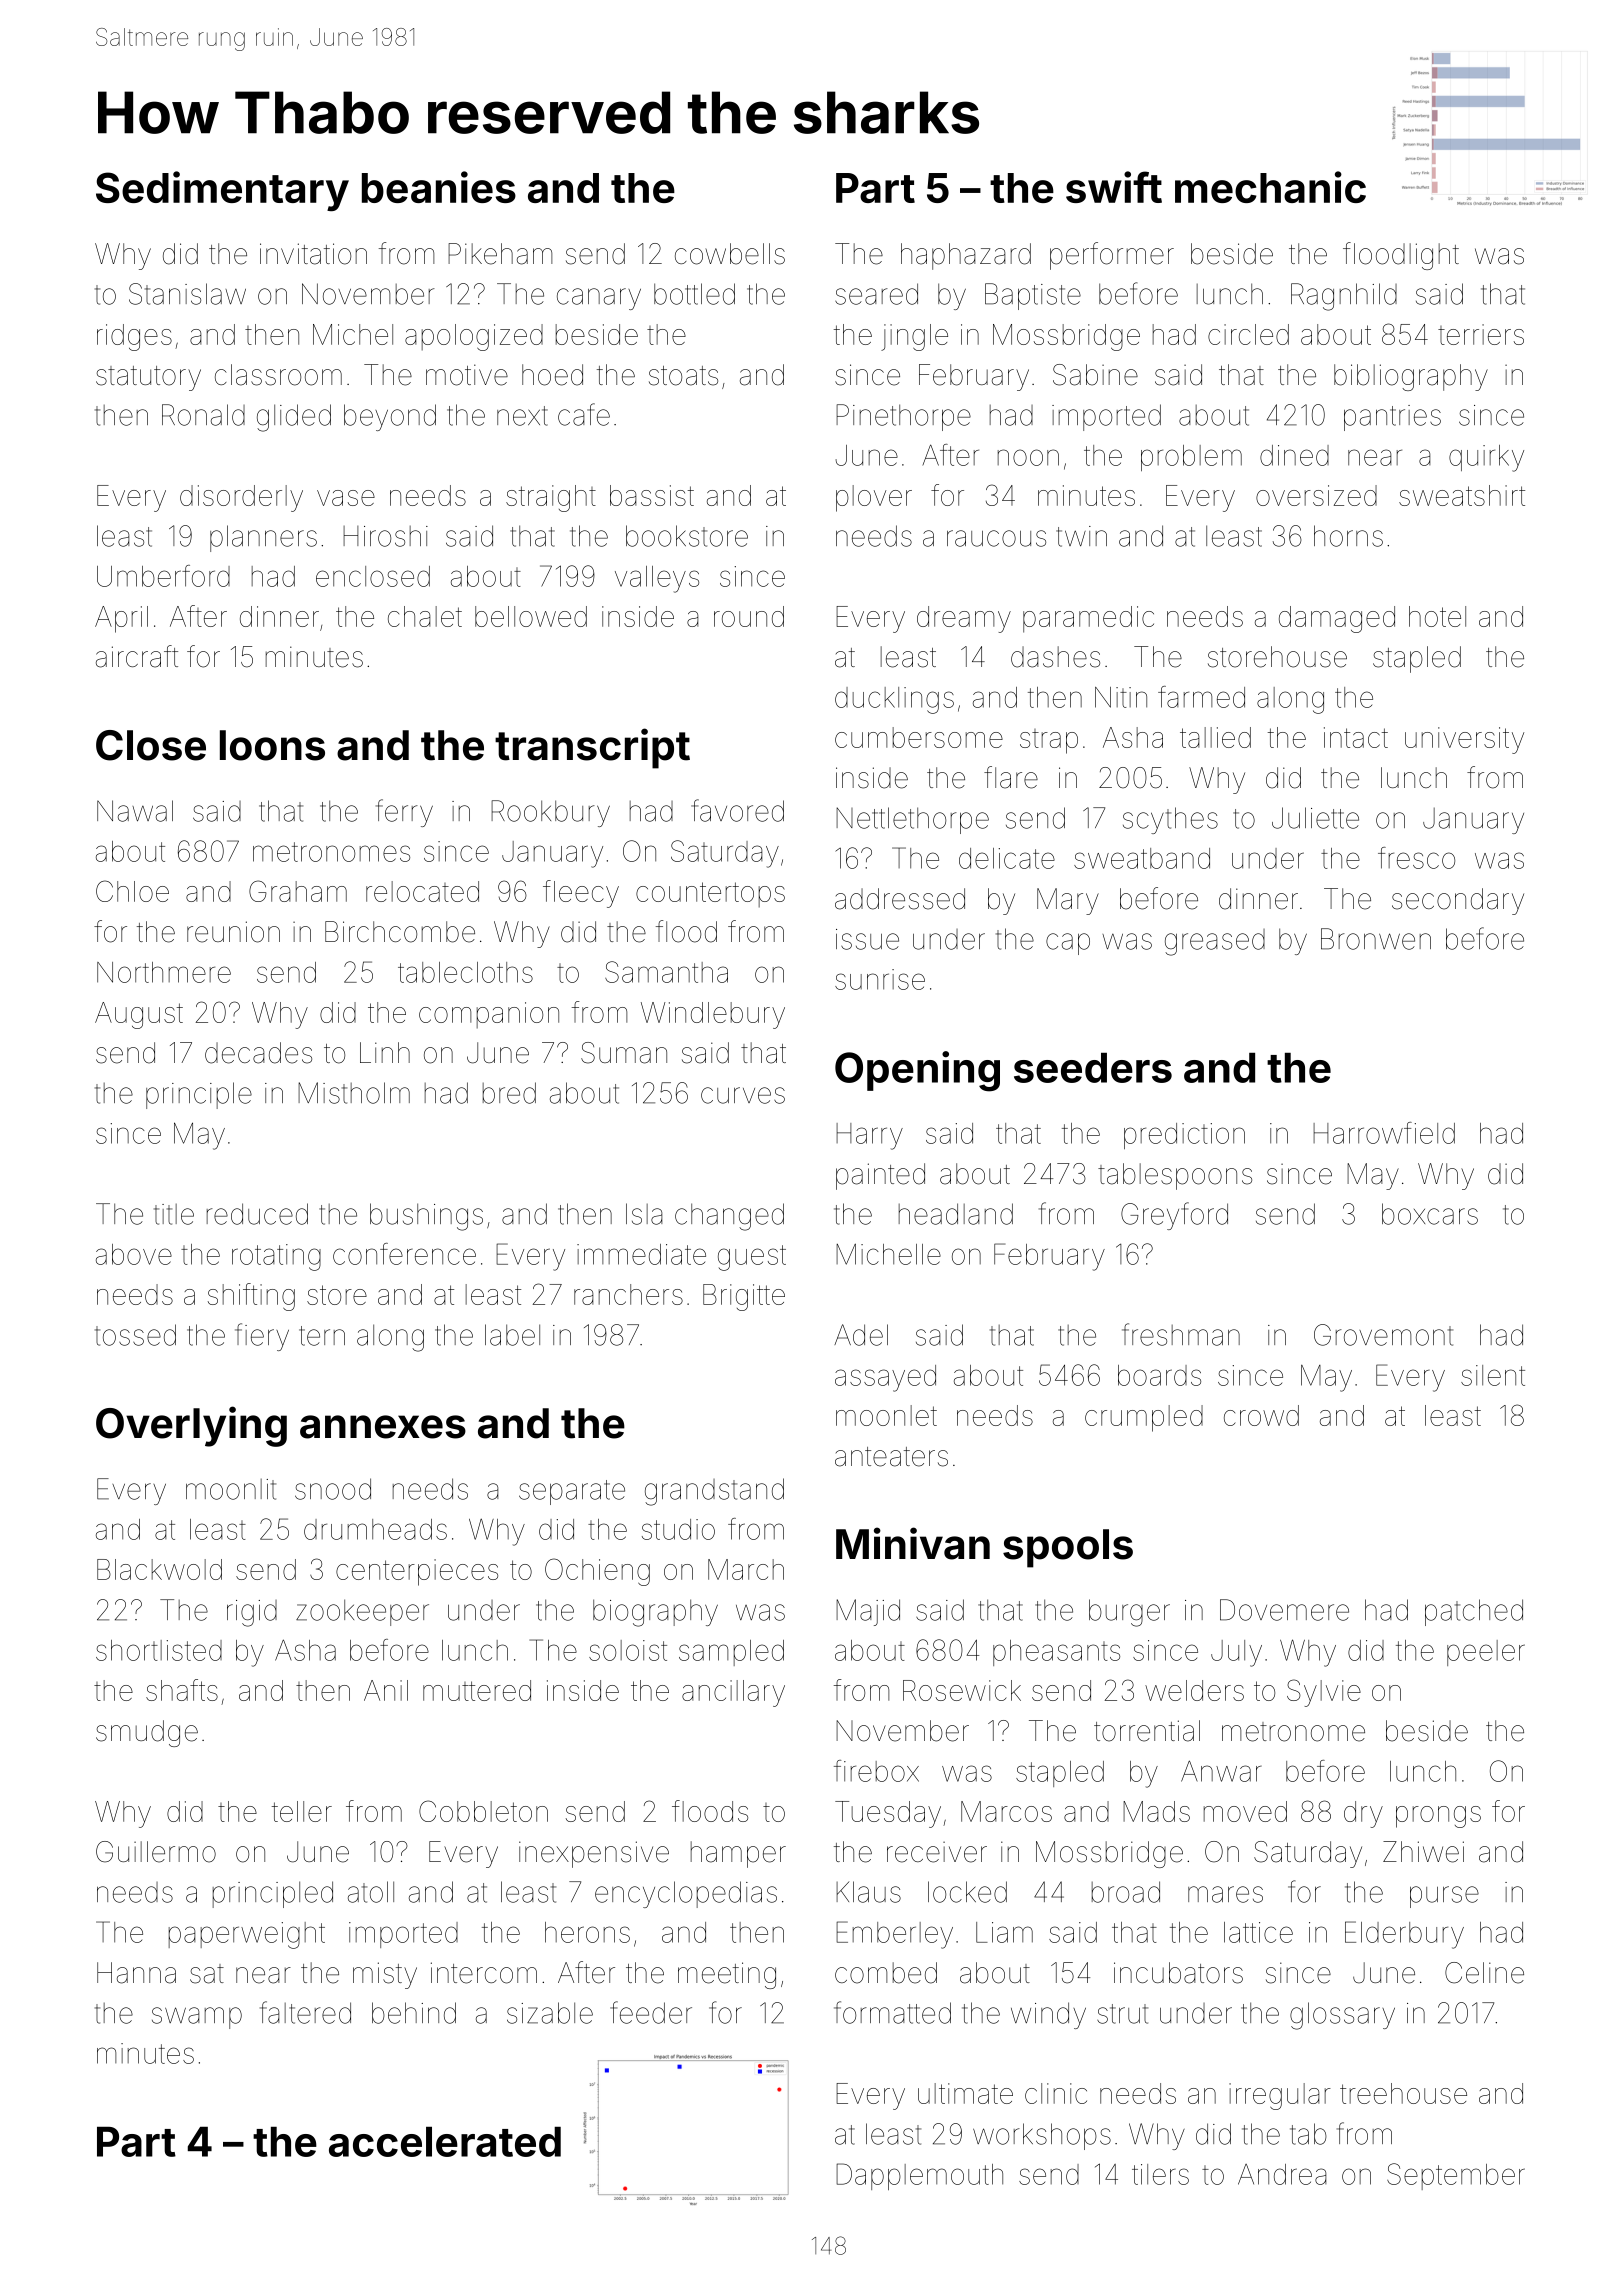 The image size is (1620, 2292). What do you see at coordinates (584, 414) in the screenshot?
I see `cafe` at bounding box center [584, 414].
